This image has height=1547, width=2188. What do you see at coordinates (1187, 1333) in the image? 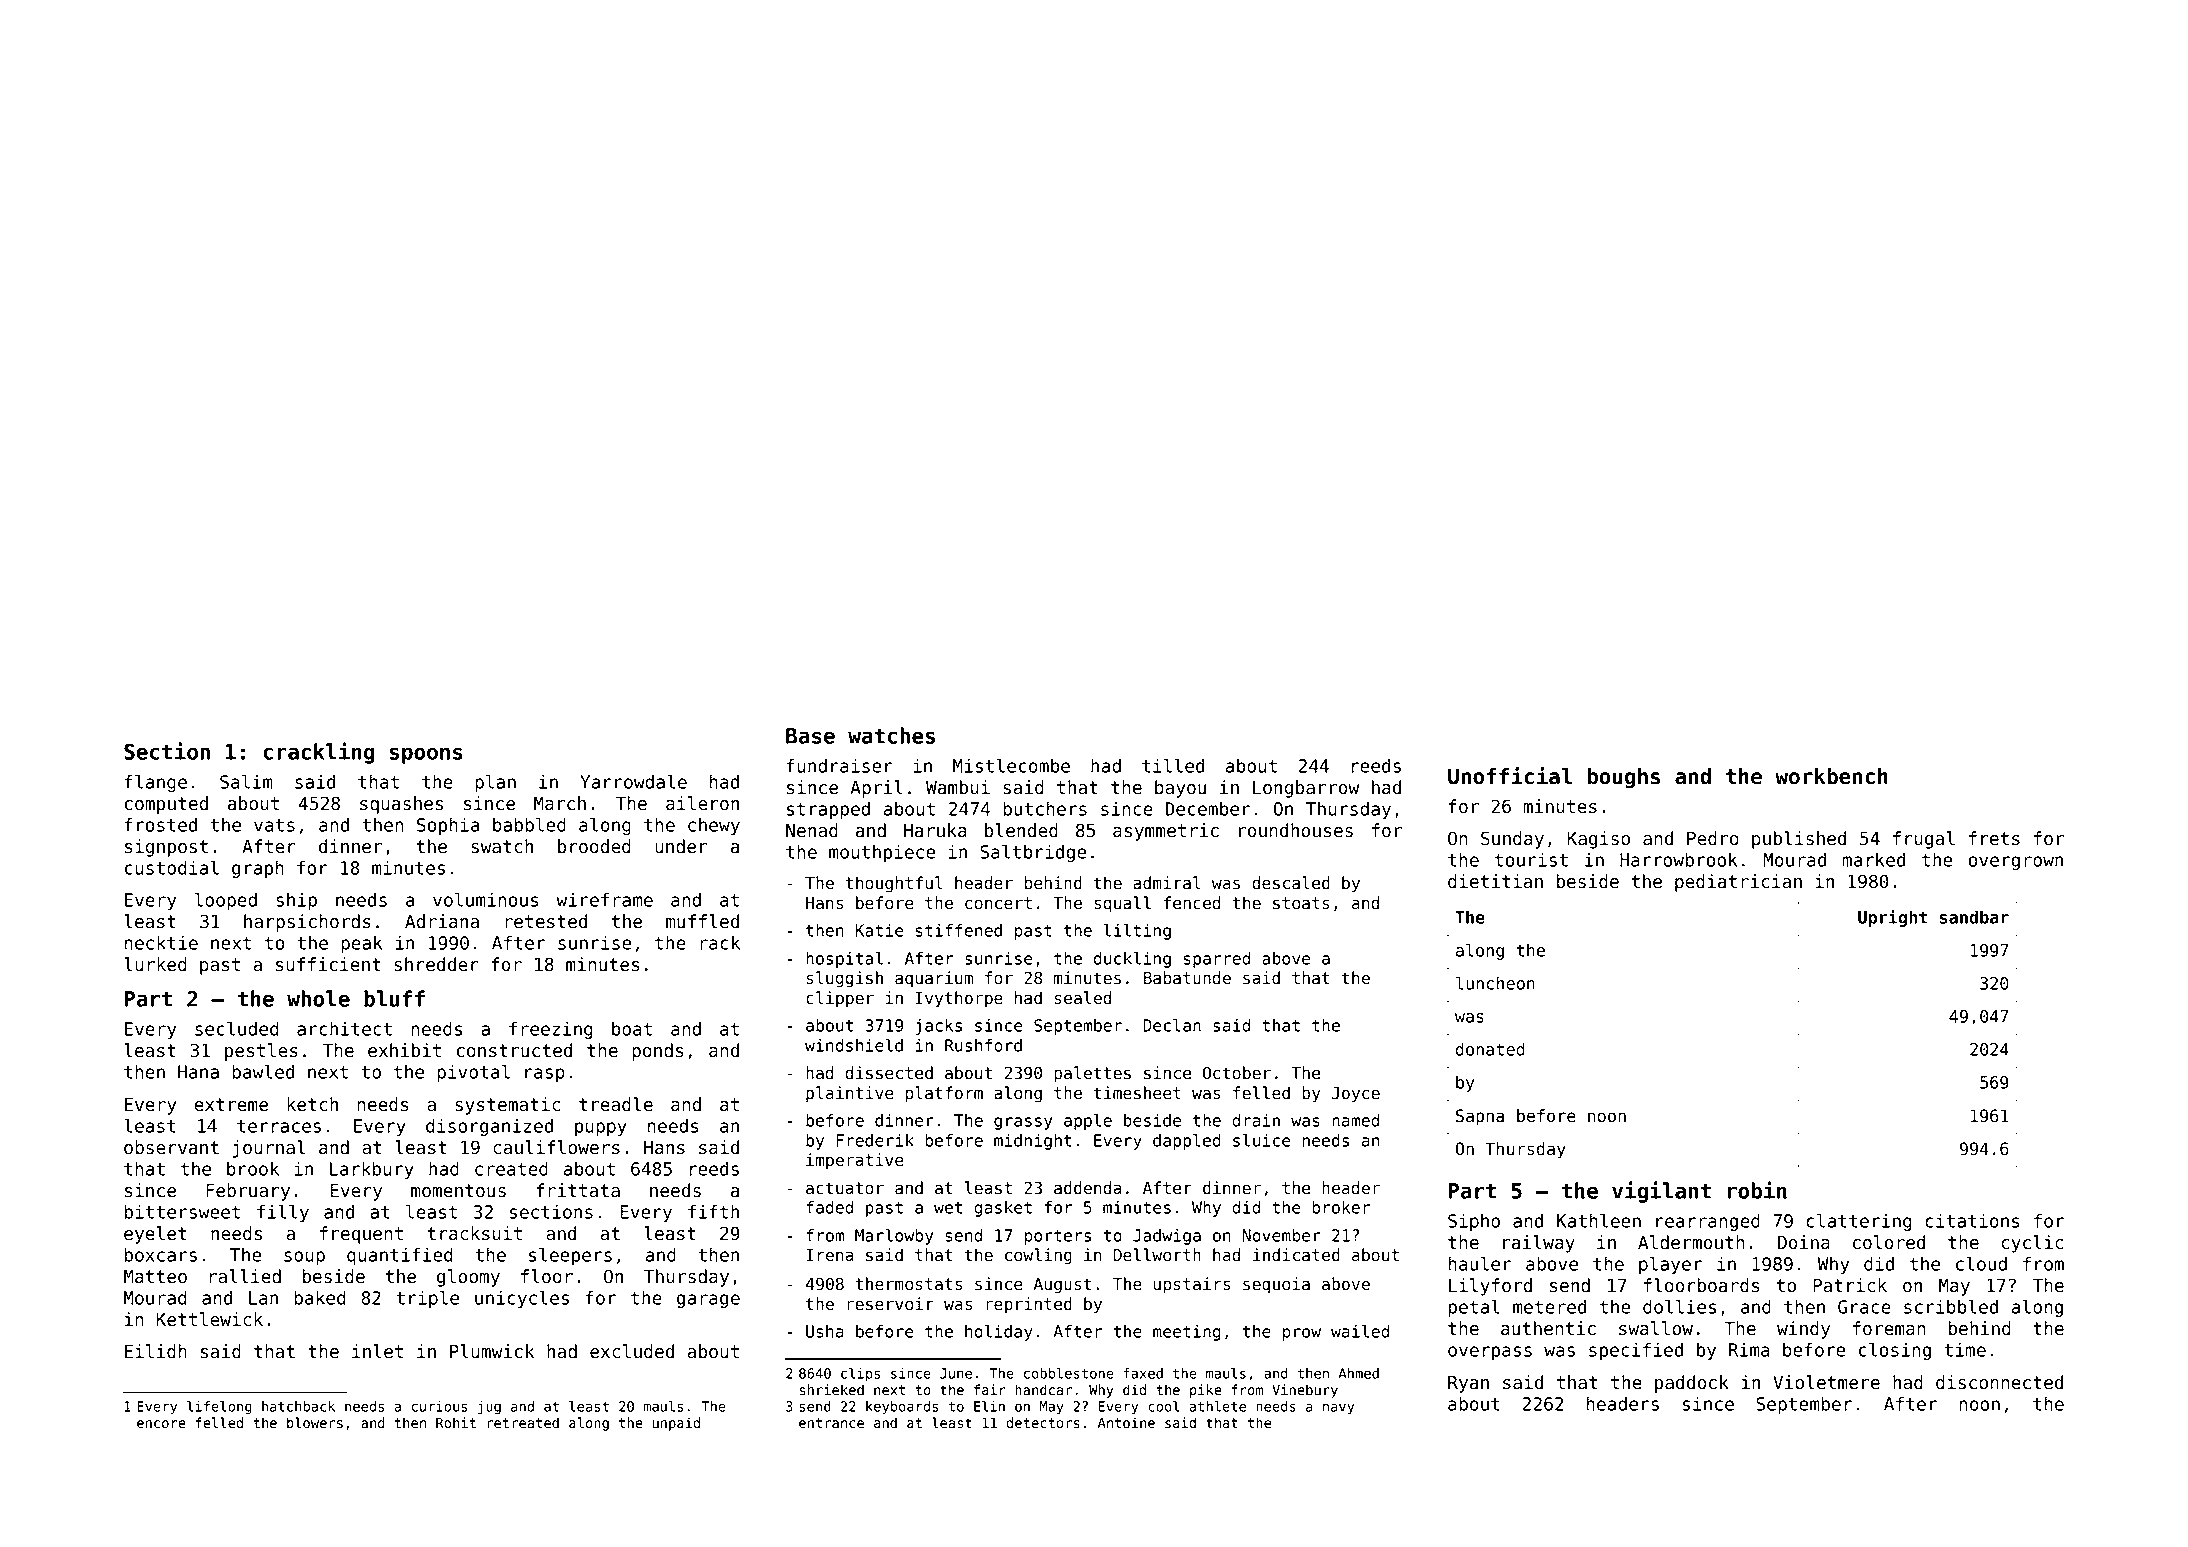
I see `meeting` at bounding box center [1187, 1333].
